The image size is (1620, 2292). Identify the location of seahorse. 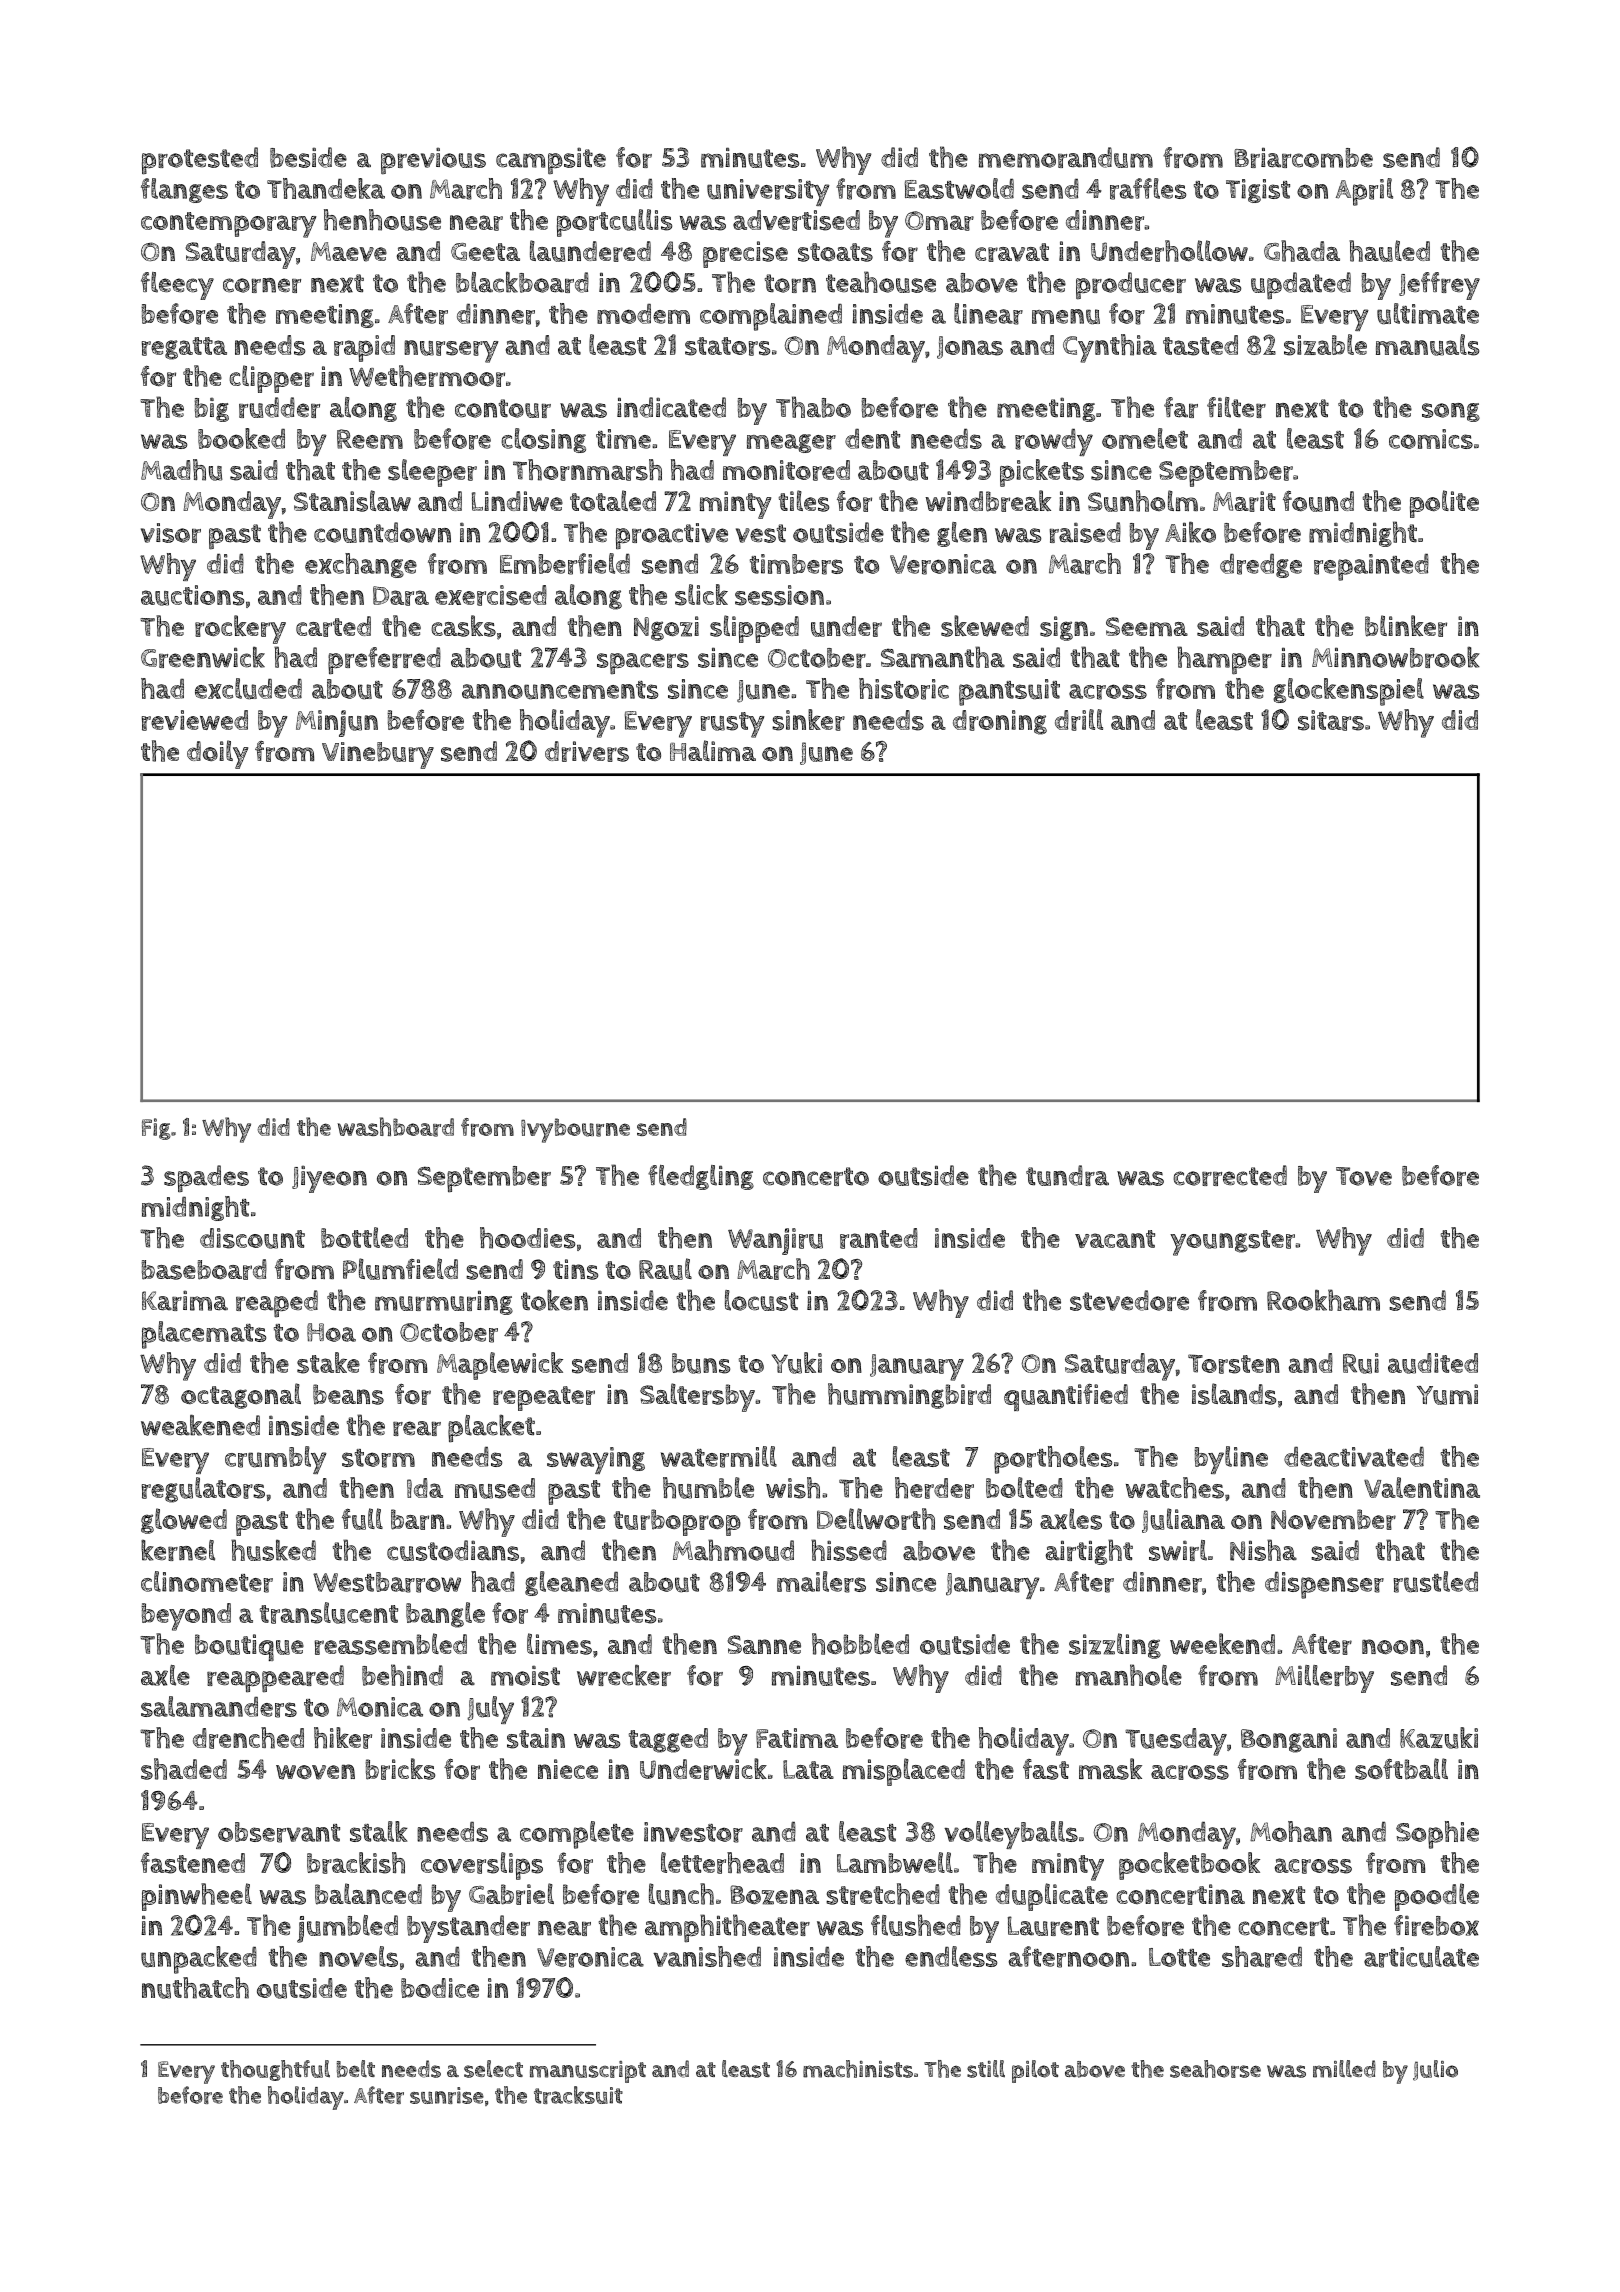
(1215, 2069).
